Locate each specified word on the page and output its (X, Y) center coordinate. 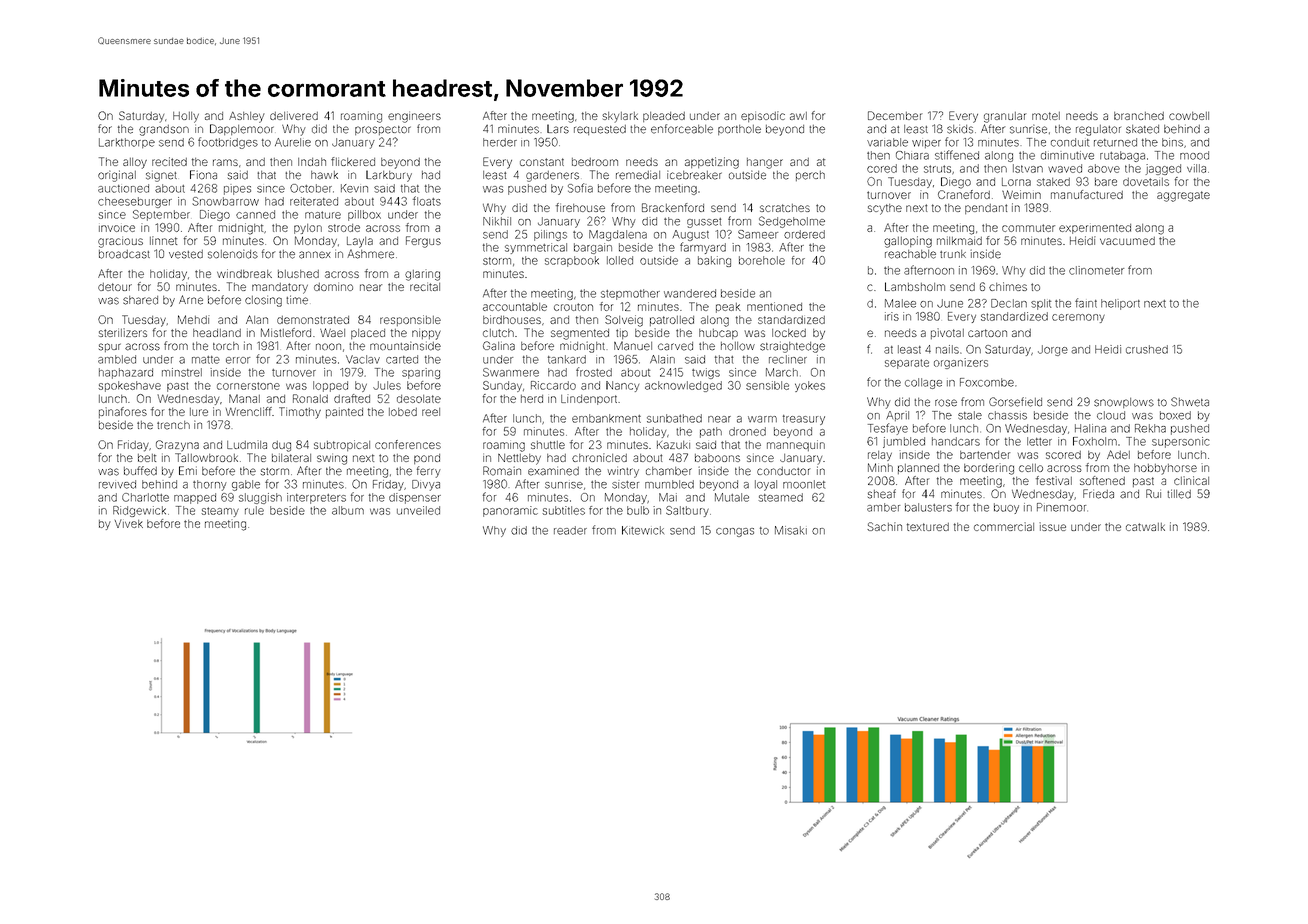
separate (907, 364)
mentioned (774, 306)
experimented (1095, 229)
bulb (638, 510)
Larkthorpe (127, 143)
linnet (163, 240)
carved (675, 346)
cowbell (1189, 116)
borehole (762, 260)
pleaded (664, 117)
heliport (1120, 304)
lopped (330, 386)
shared (140, 300)
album (348, 510)
